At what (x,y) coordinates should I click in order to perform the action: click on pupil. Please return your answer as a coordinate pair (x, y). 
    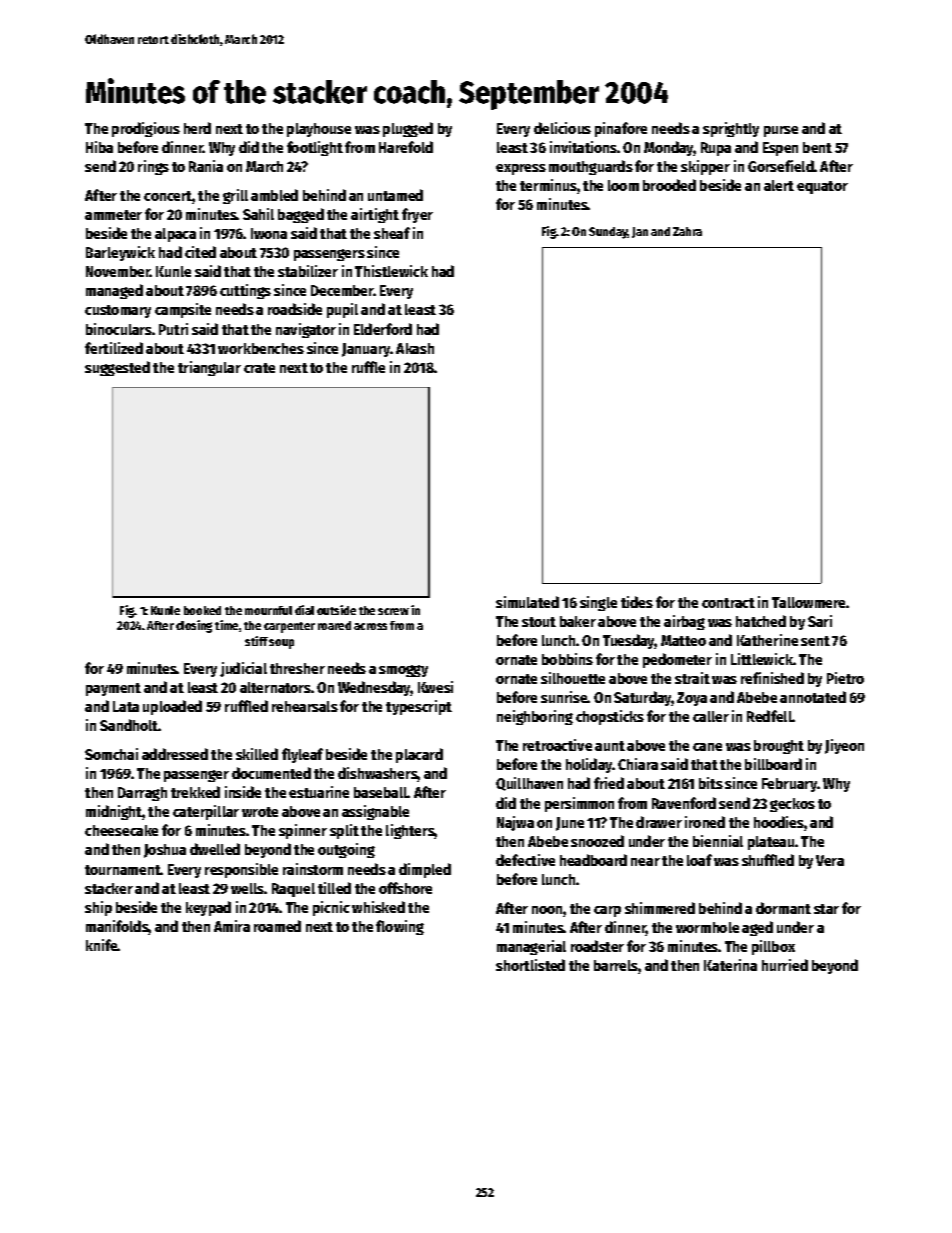
    Looking at the image, I should click on (342, 310).
